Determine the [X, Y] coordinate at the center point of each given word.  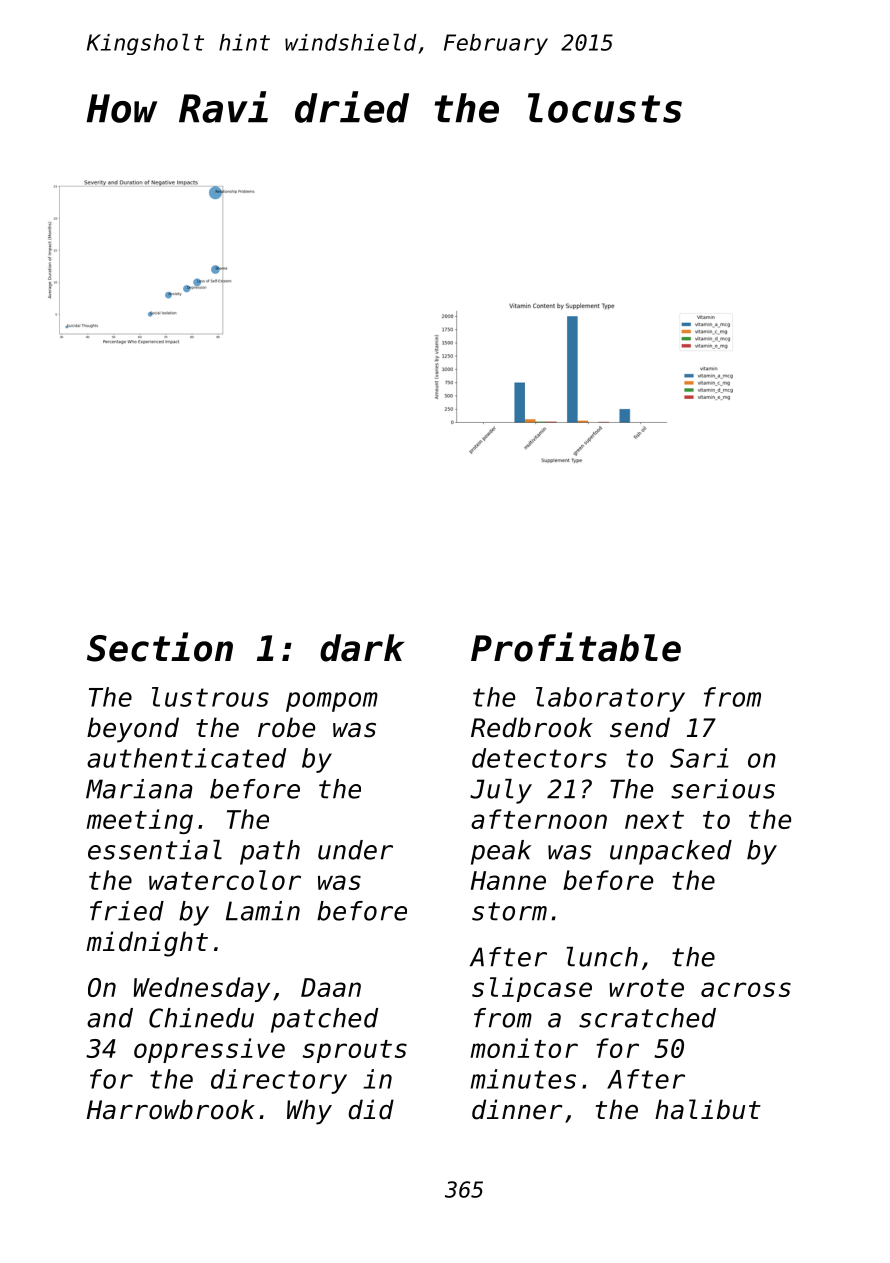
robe [286, 727]
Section [160, 647]
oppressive [209, 1050]
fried [127, 911]
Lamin [263, 911]
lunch [602, 957]
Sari [699, 758]
